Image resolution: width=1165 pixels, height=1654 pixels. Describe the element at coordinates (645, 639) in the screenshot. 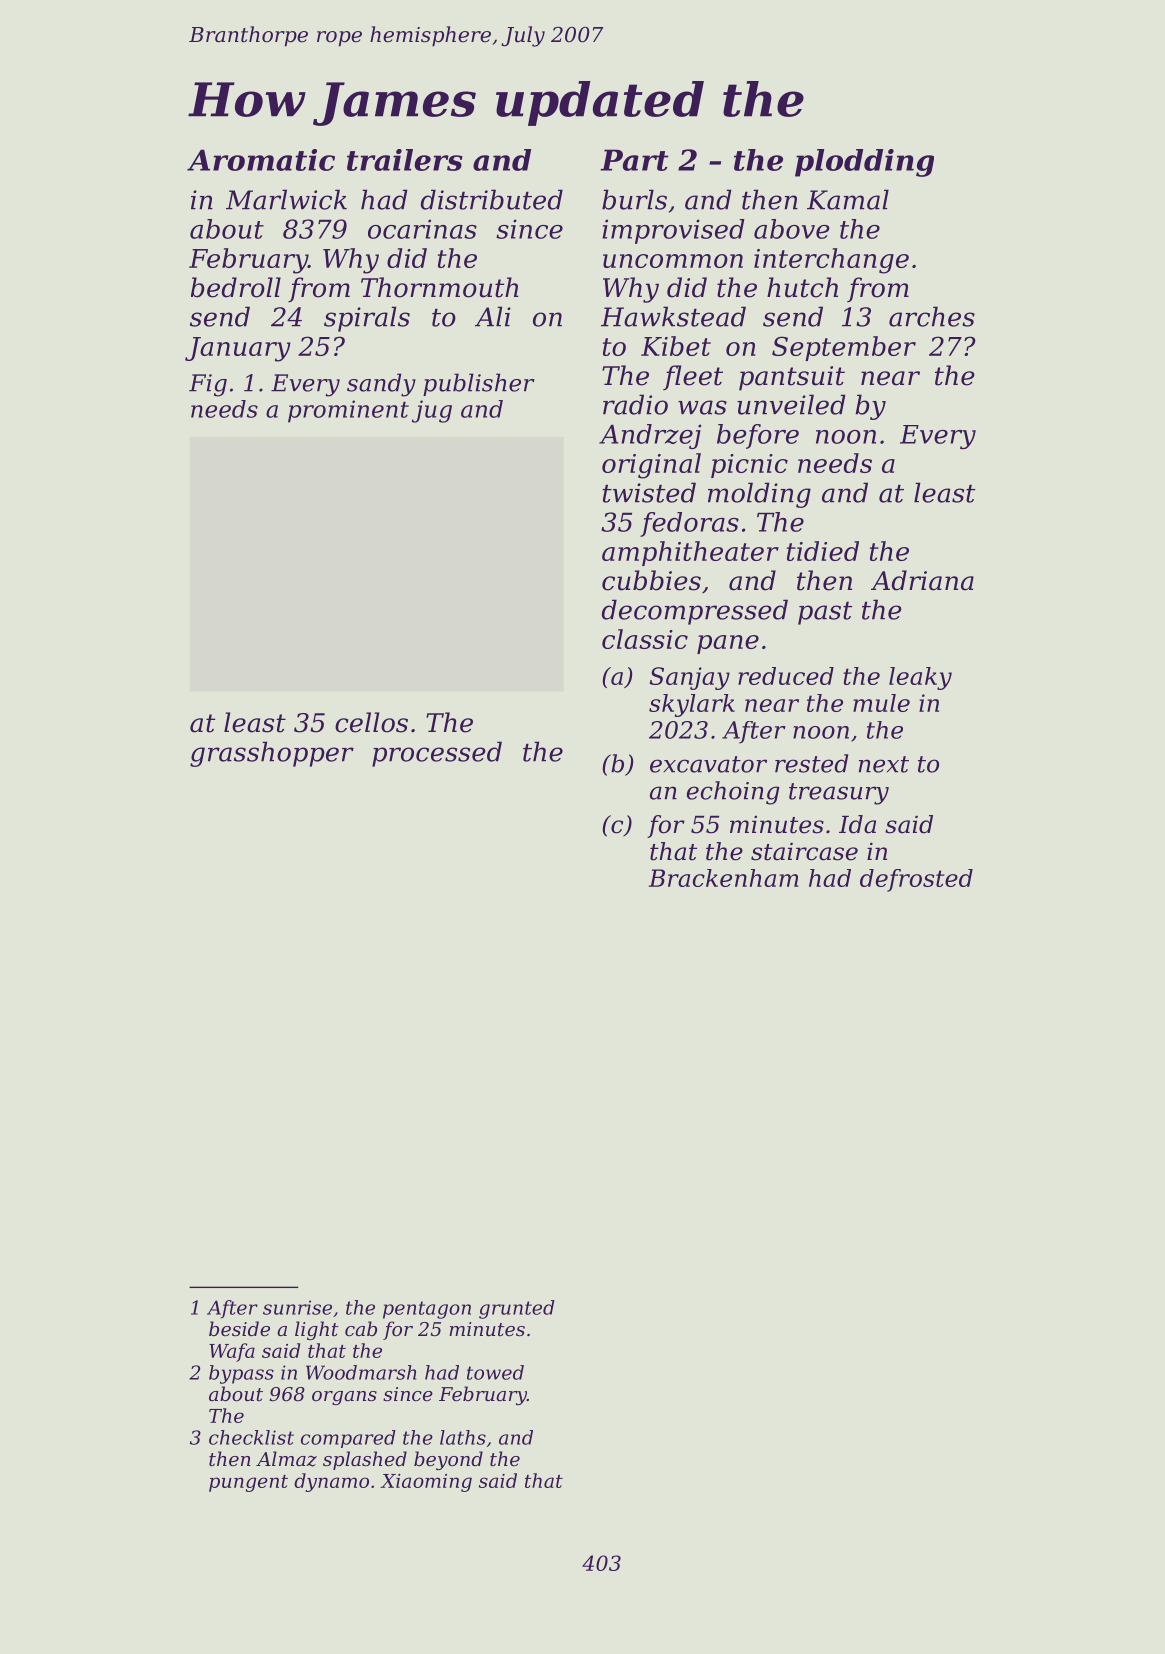

I see `classic` at that location.
